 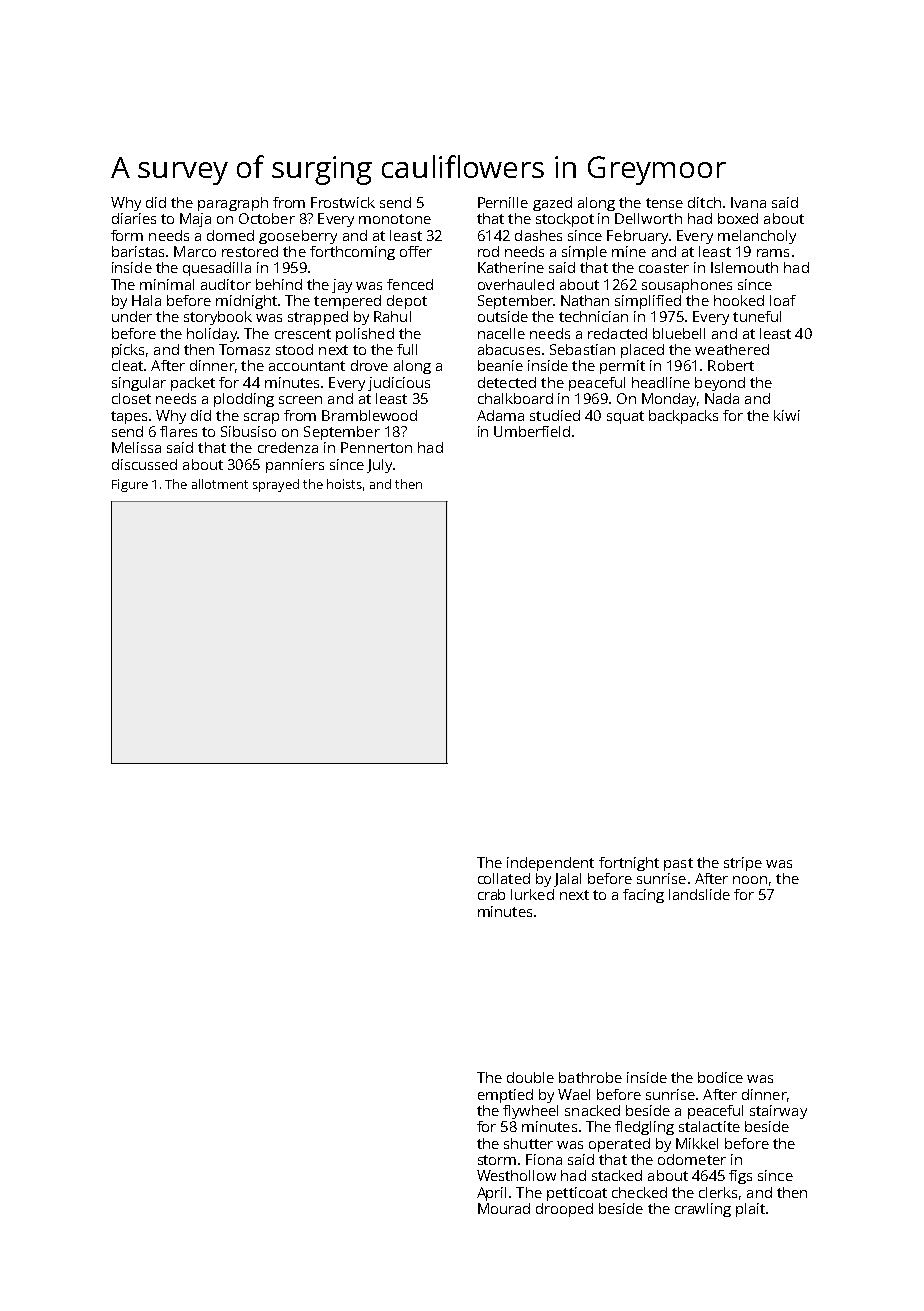 I want to click on monotone, so click(x=395, y=219).
